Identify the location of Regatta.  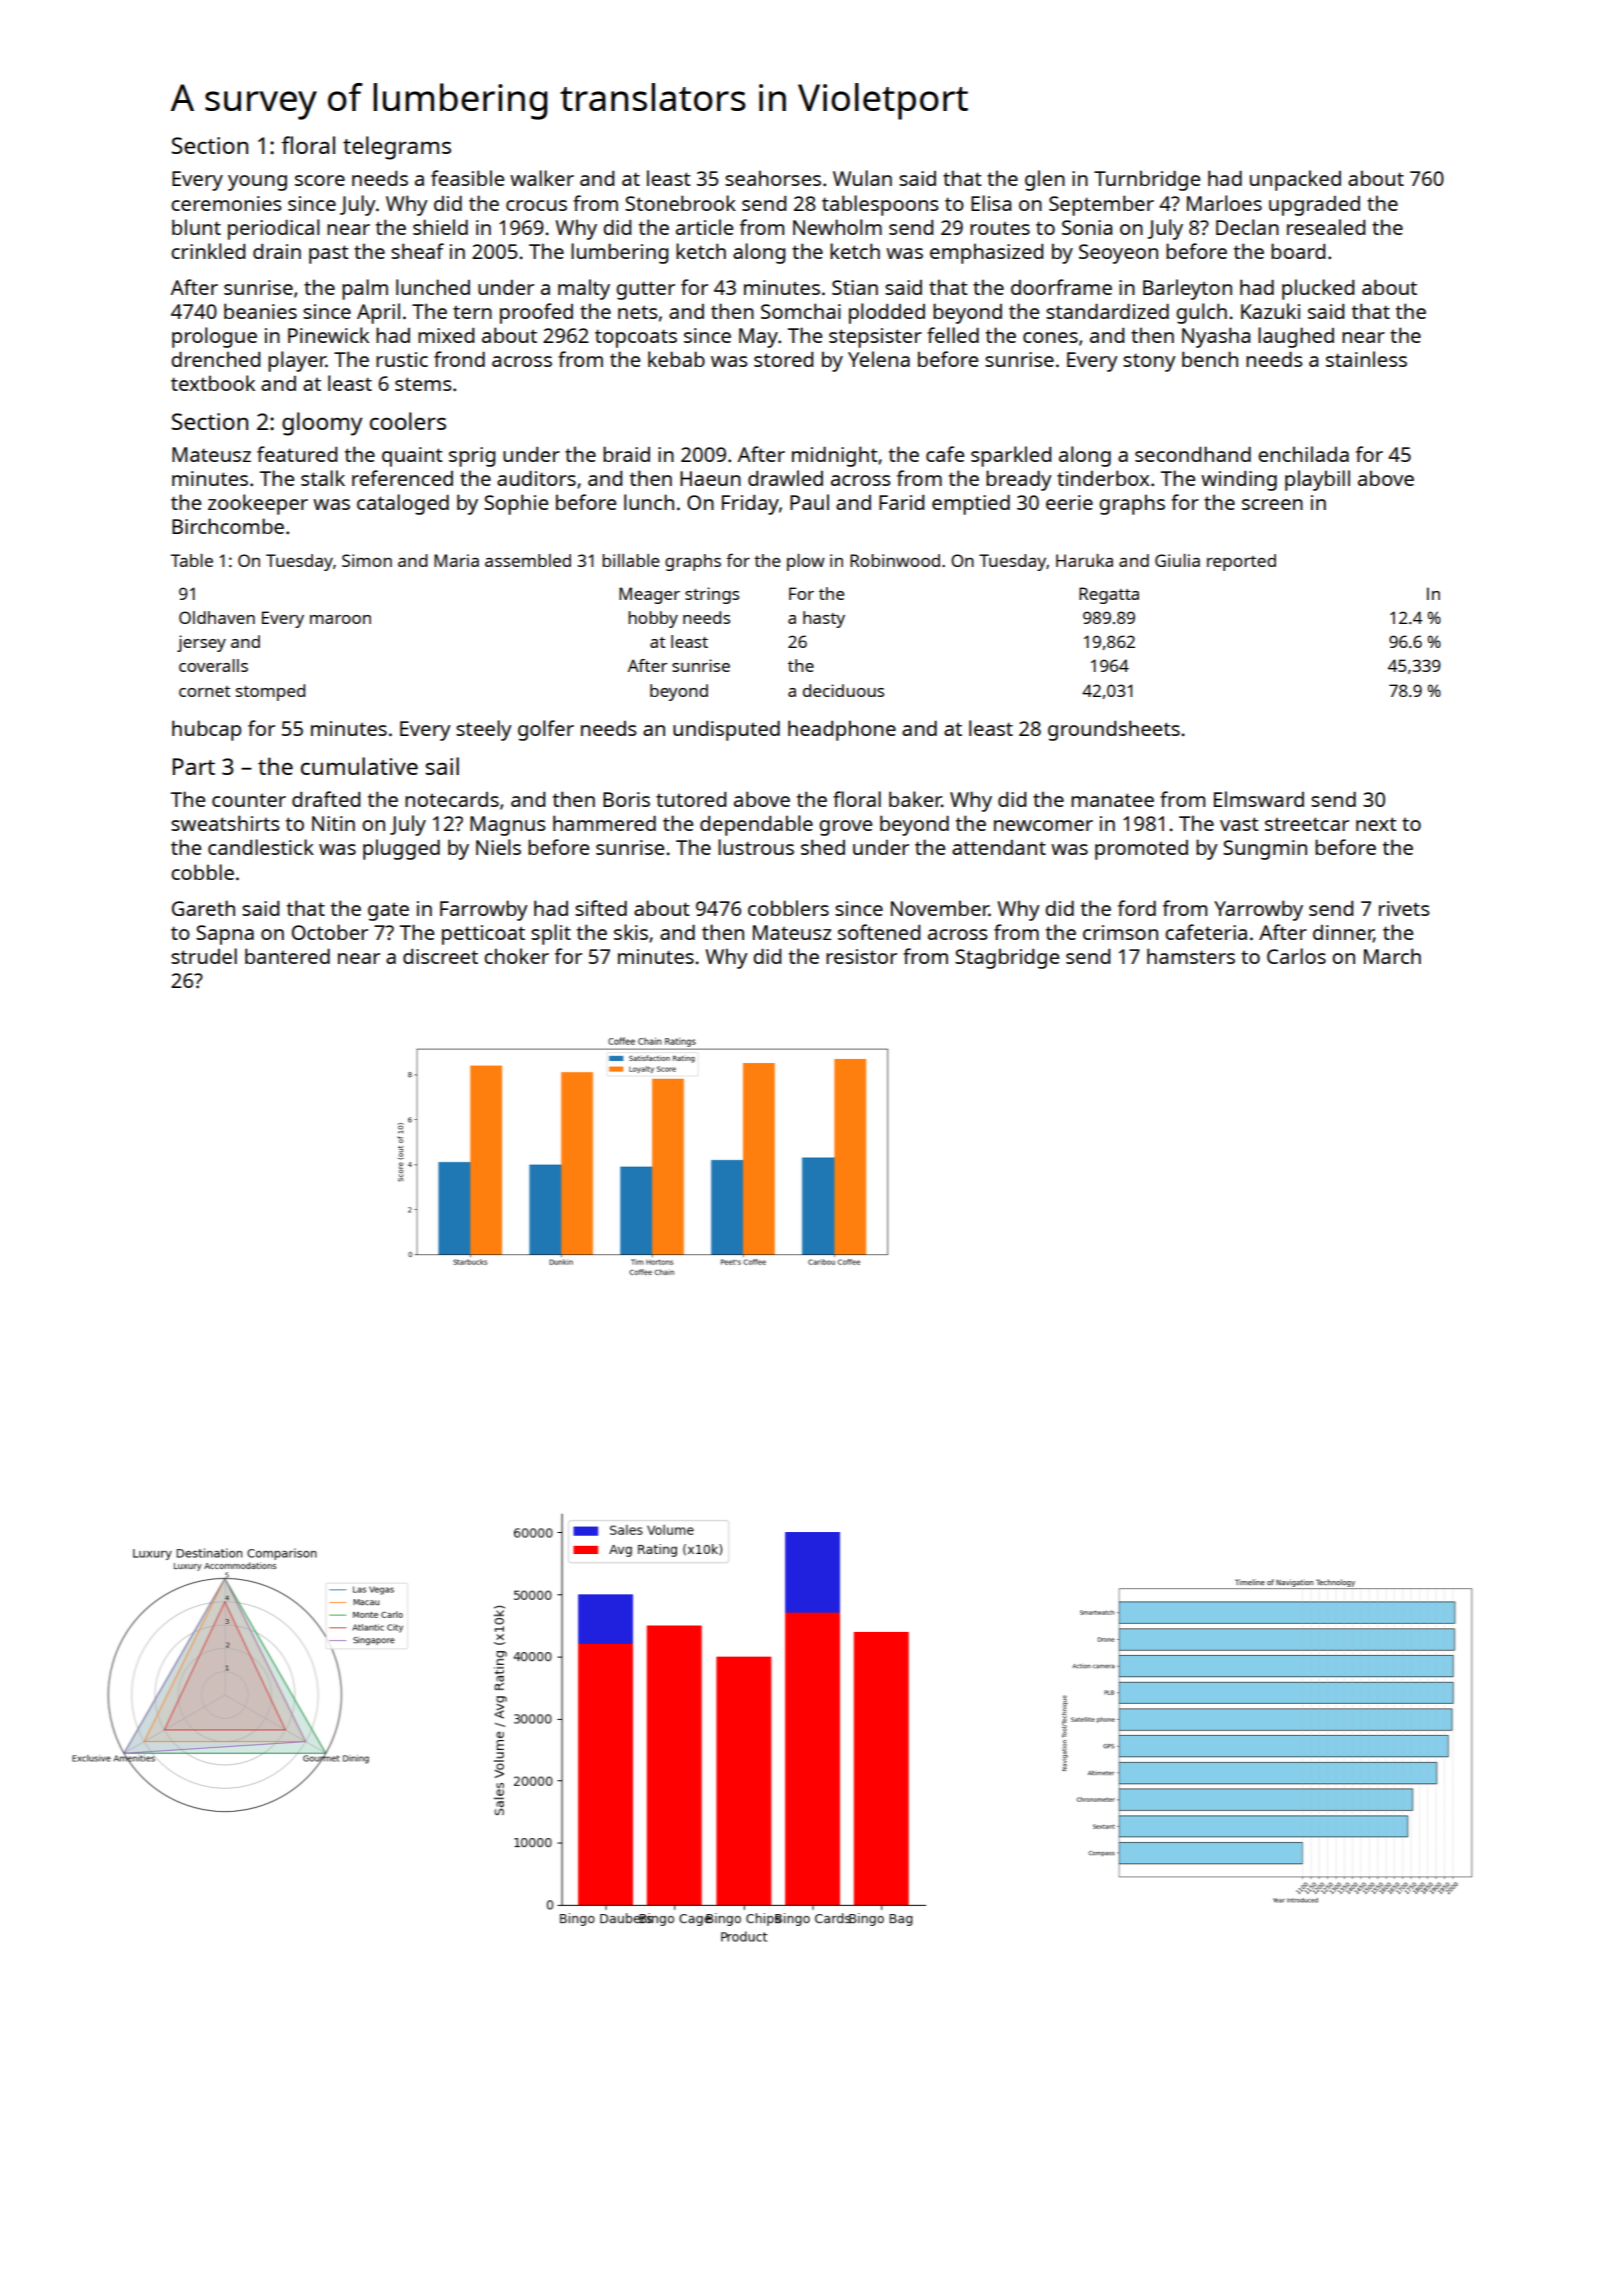
(1109, 595).
